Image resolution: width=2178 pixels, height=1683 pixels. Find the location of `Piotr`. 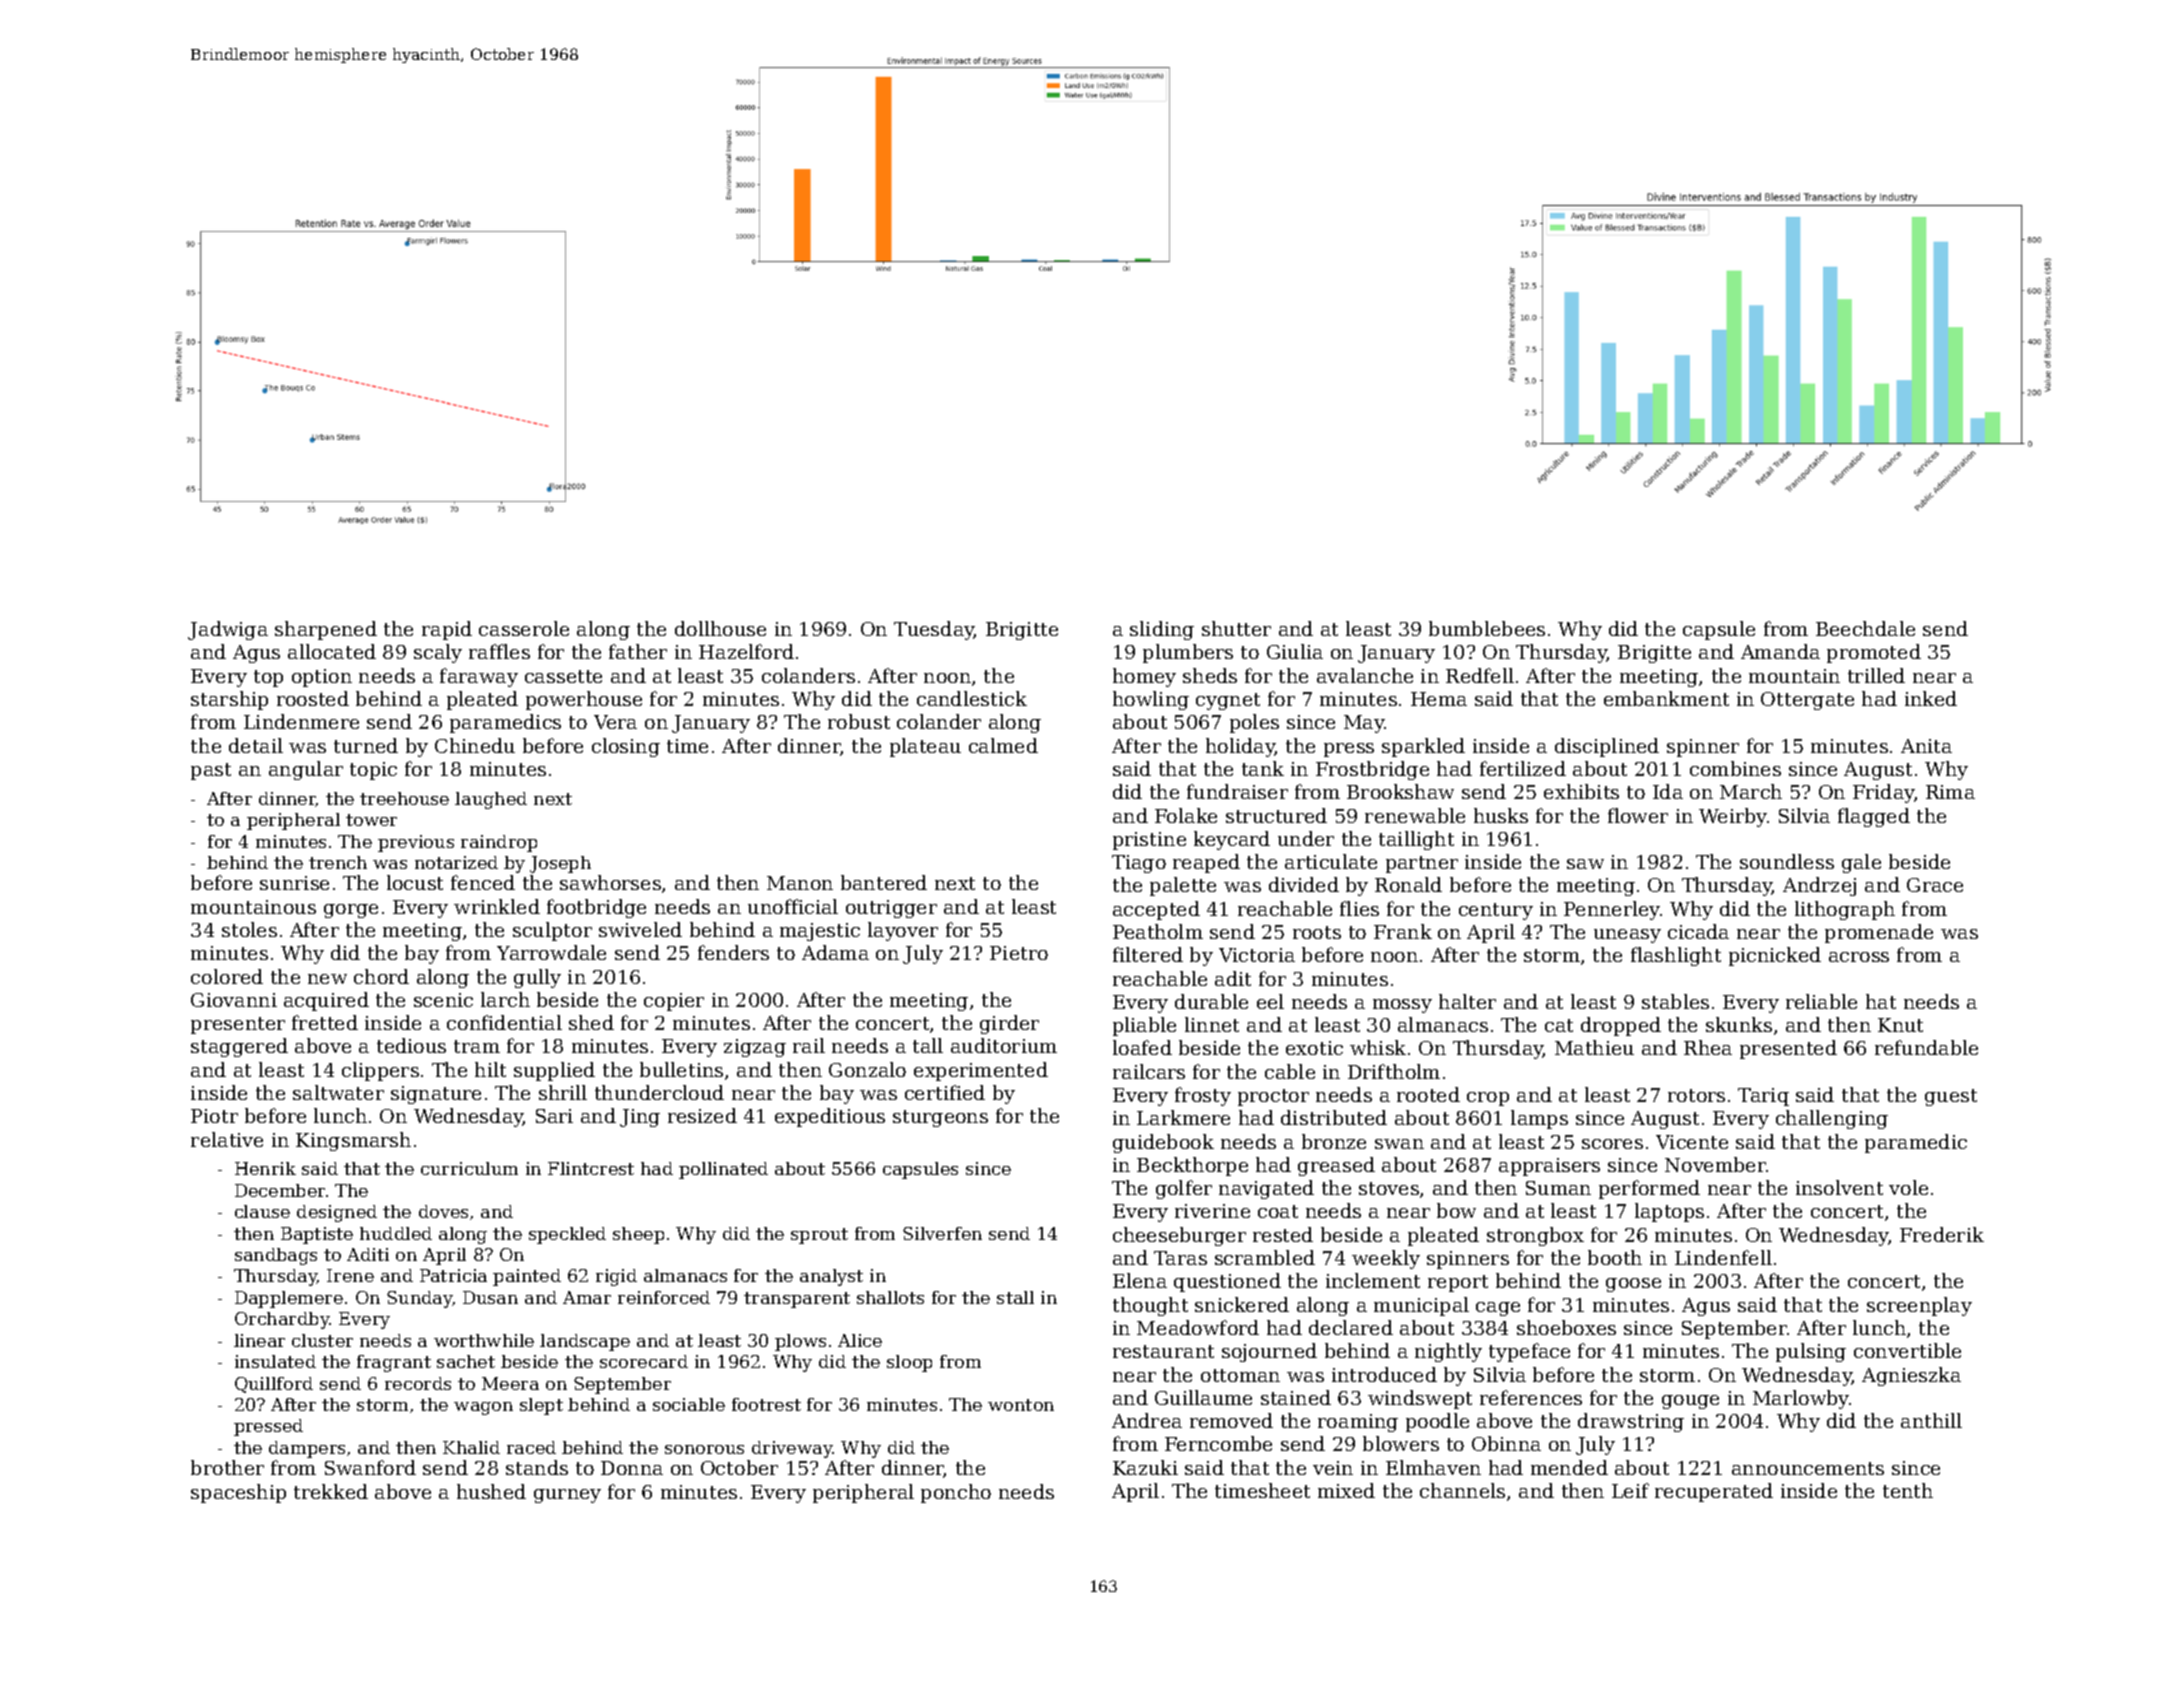

Piotr is located at coordinates (214, 1116).
